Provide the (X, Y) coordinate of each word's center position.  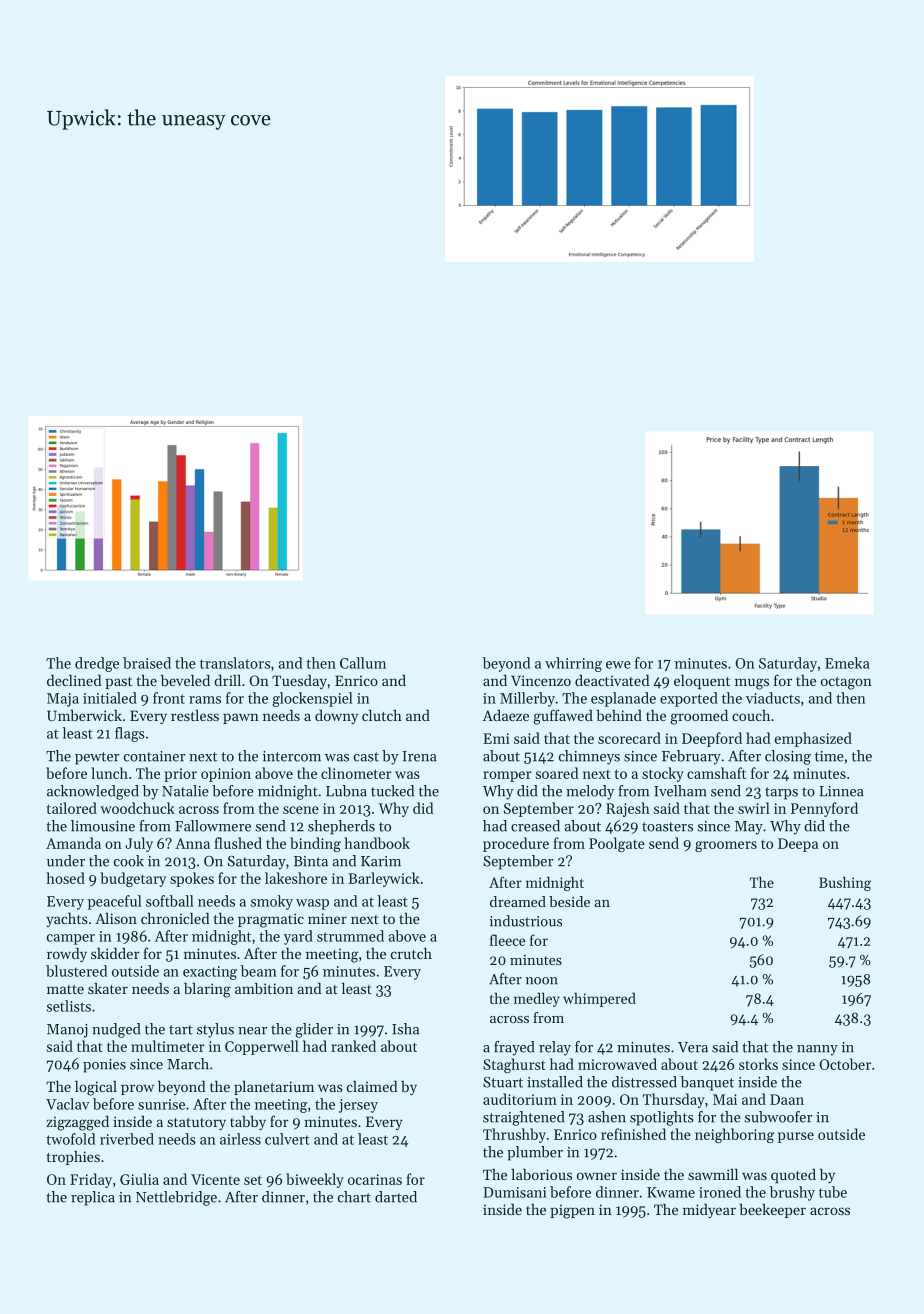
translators (235, 663)
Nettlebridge (176, 1198)
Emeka (847, 663)
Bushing (845, 883)
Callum (363, 663)
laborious (541, 1174)
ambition (264, 988)
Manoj (67, 1031)
